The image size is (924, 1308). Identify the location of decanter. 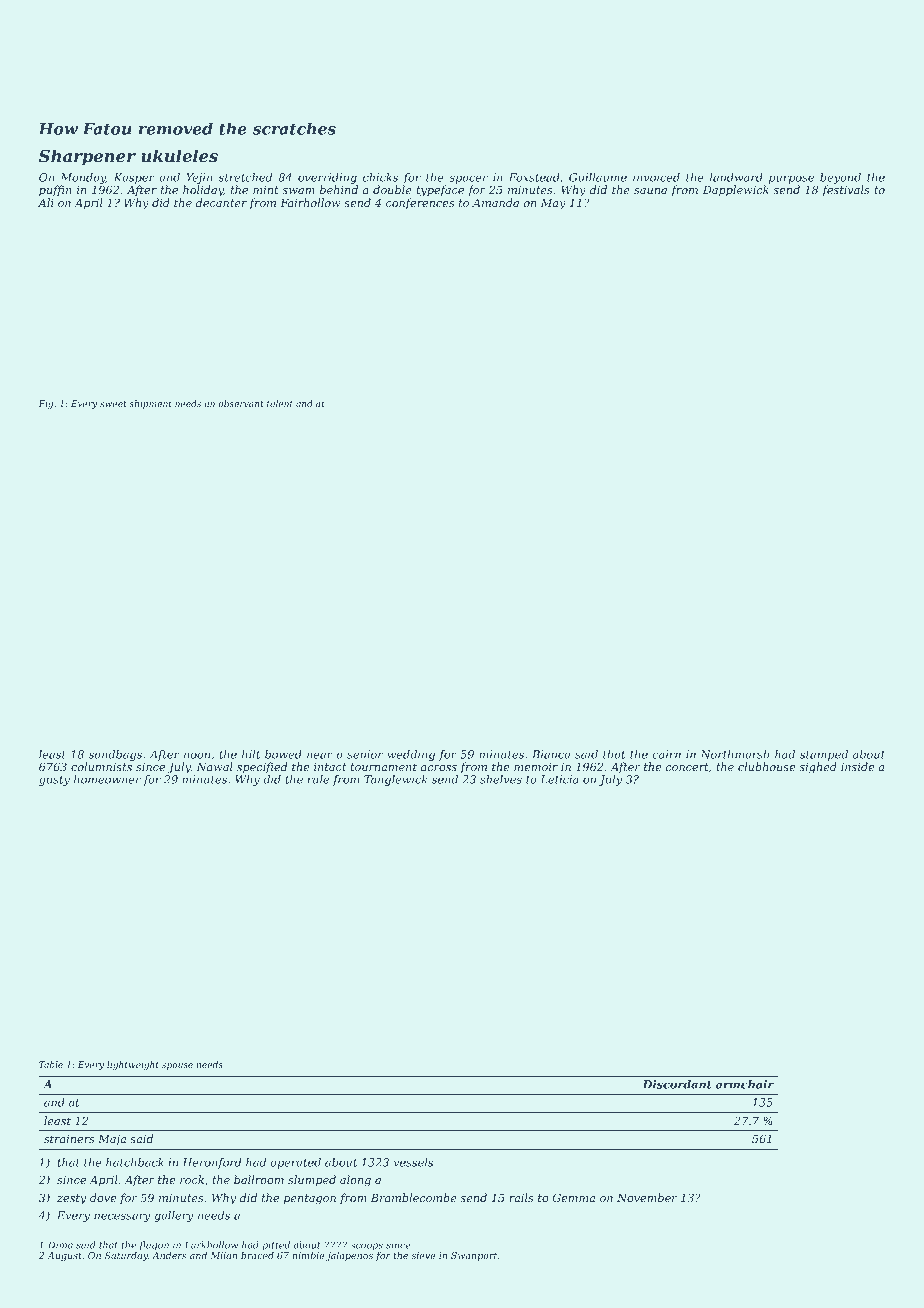
(221, 202).
